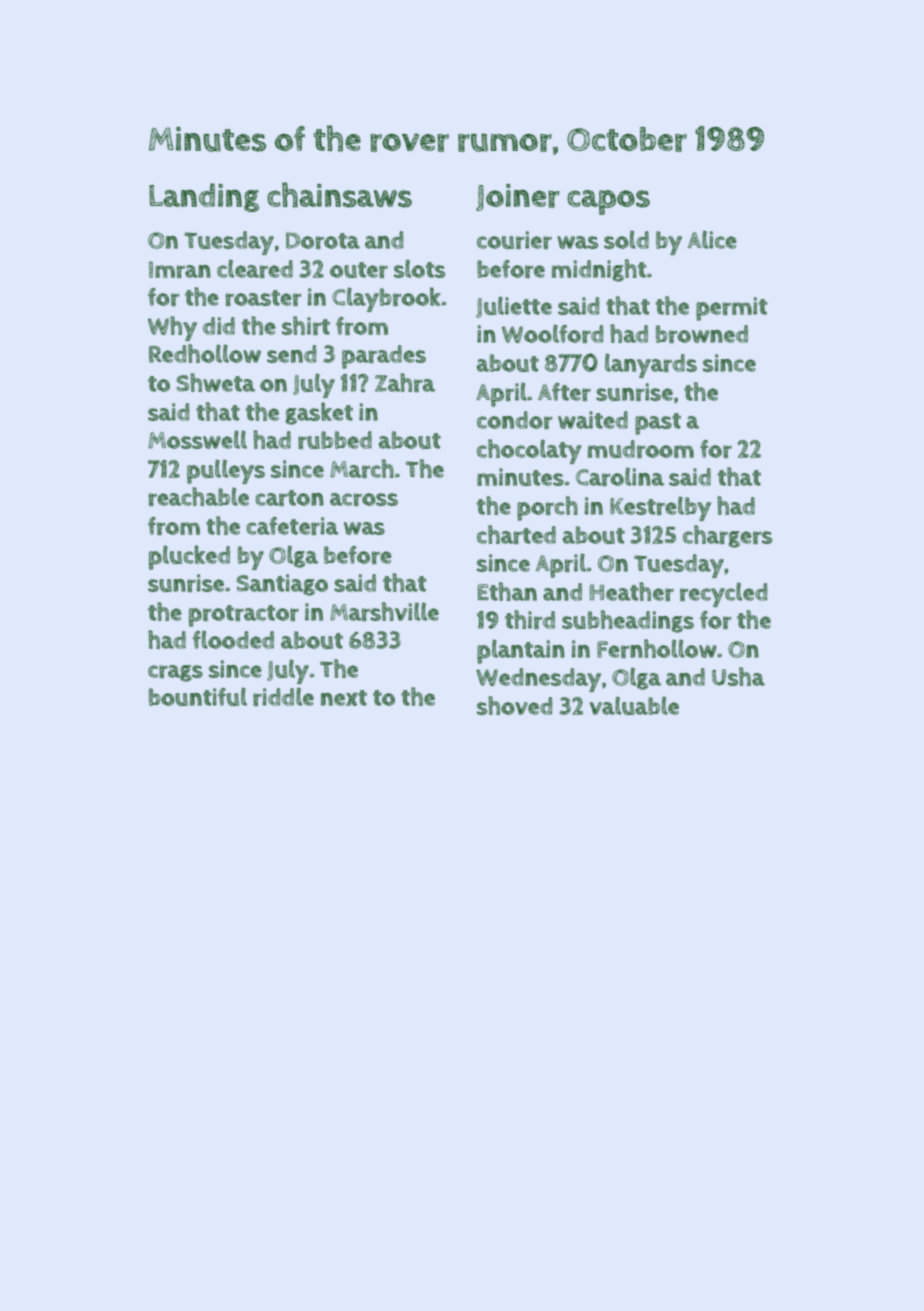 The image size is (924, 1311). I want to click on Alice, so click(712, 240).
